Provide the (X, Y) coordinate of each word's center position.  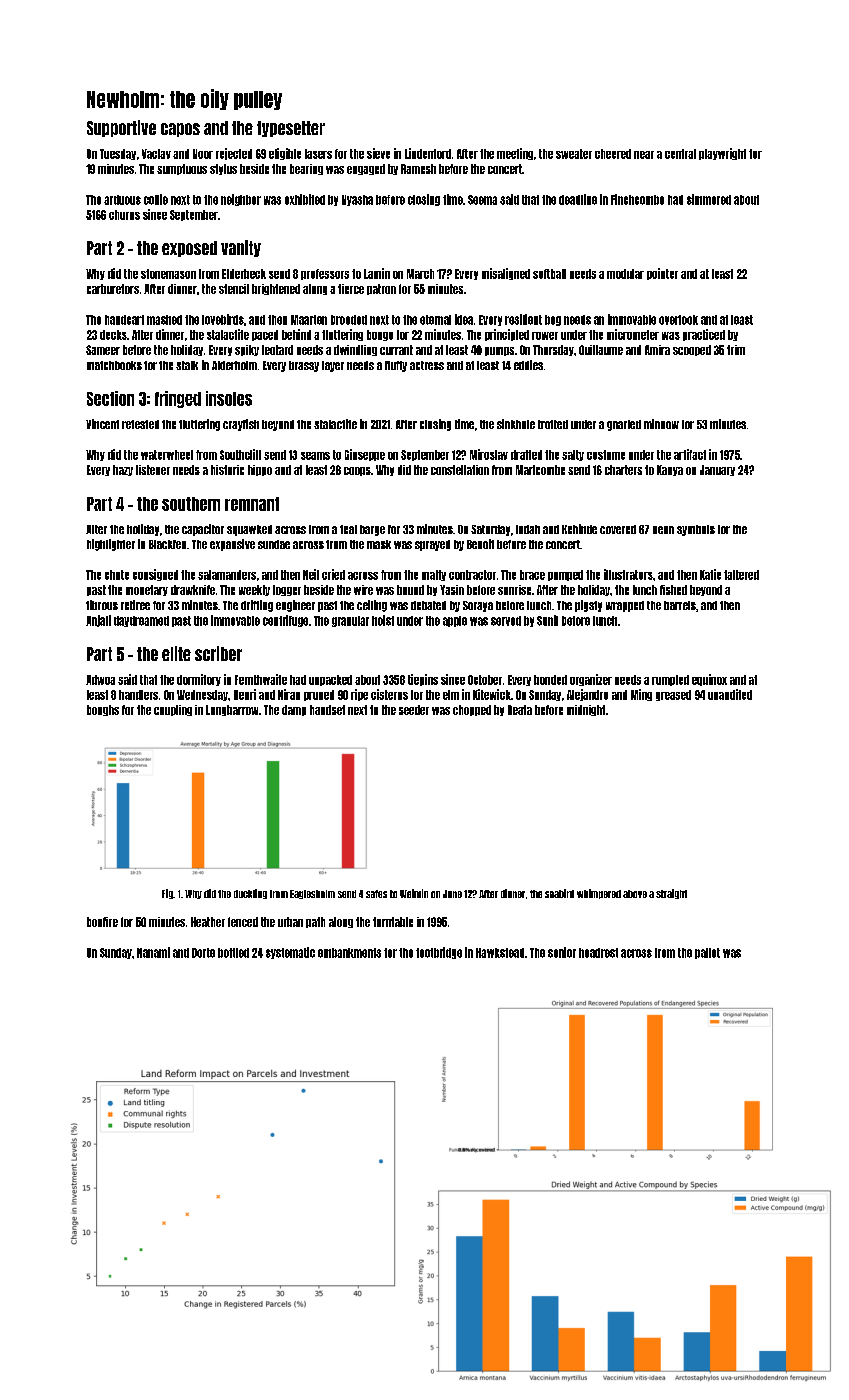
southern (191, 504)
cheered (613, 154)
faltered (741, 575)
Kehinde (579, 529)
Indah (528, 529)
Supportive (121, 128)
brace (532, 575)
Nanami (153, 952)
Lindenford (428, 153)
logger (287, 590)
